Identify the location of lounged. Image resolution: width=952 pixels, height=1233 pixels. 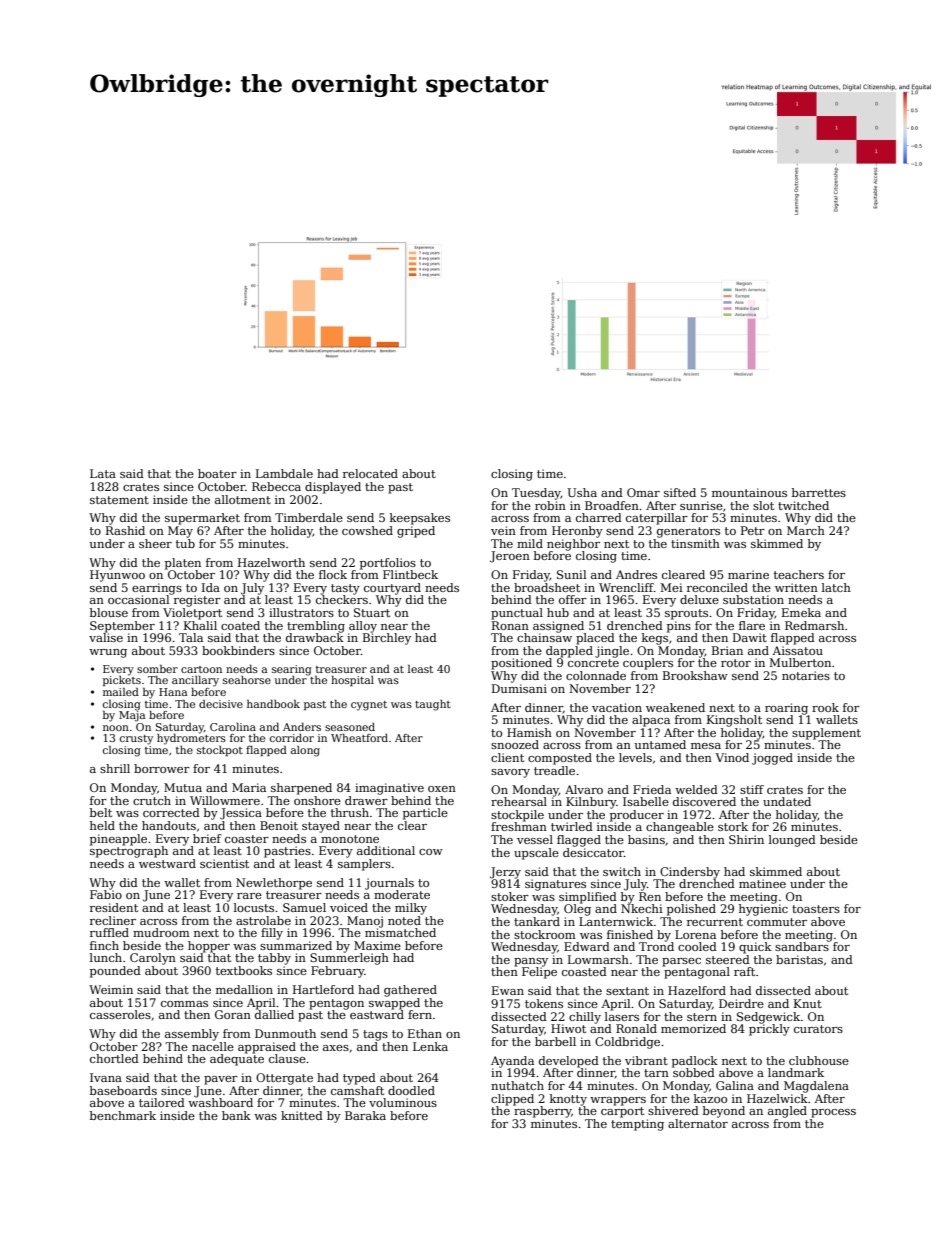
(792, 841).
